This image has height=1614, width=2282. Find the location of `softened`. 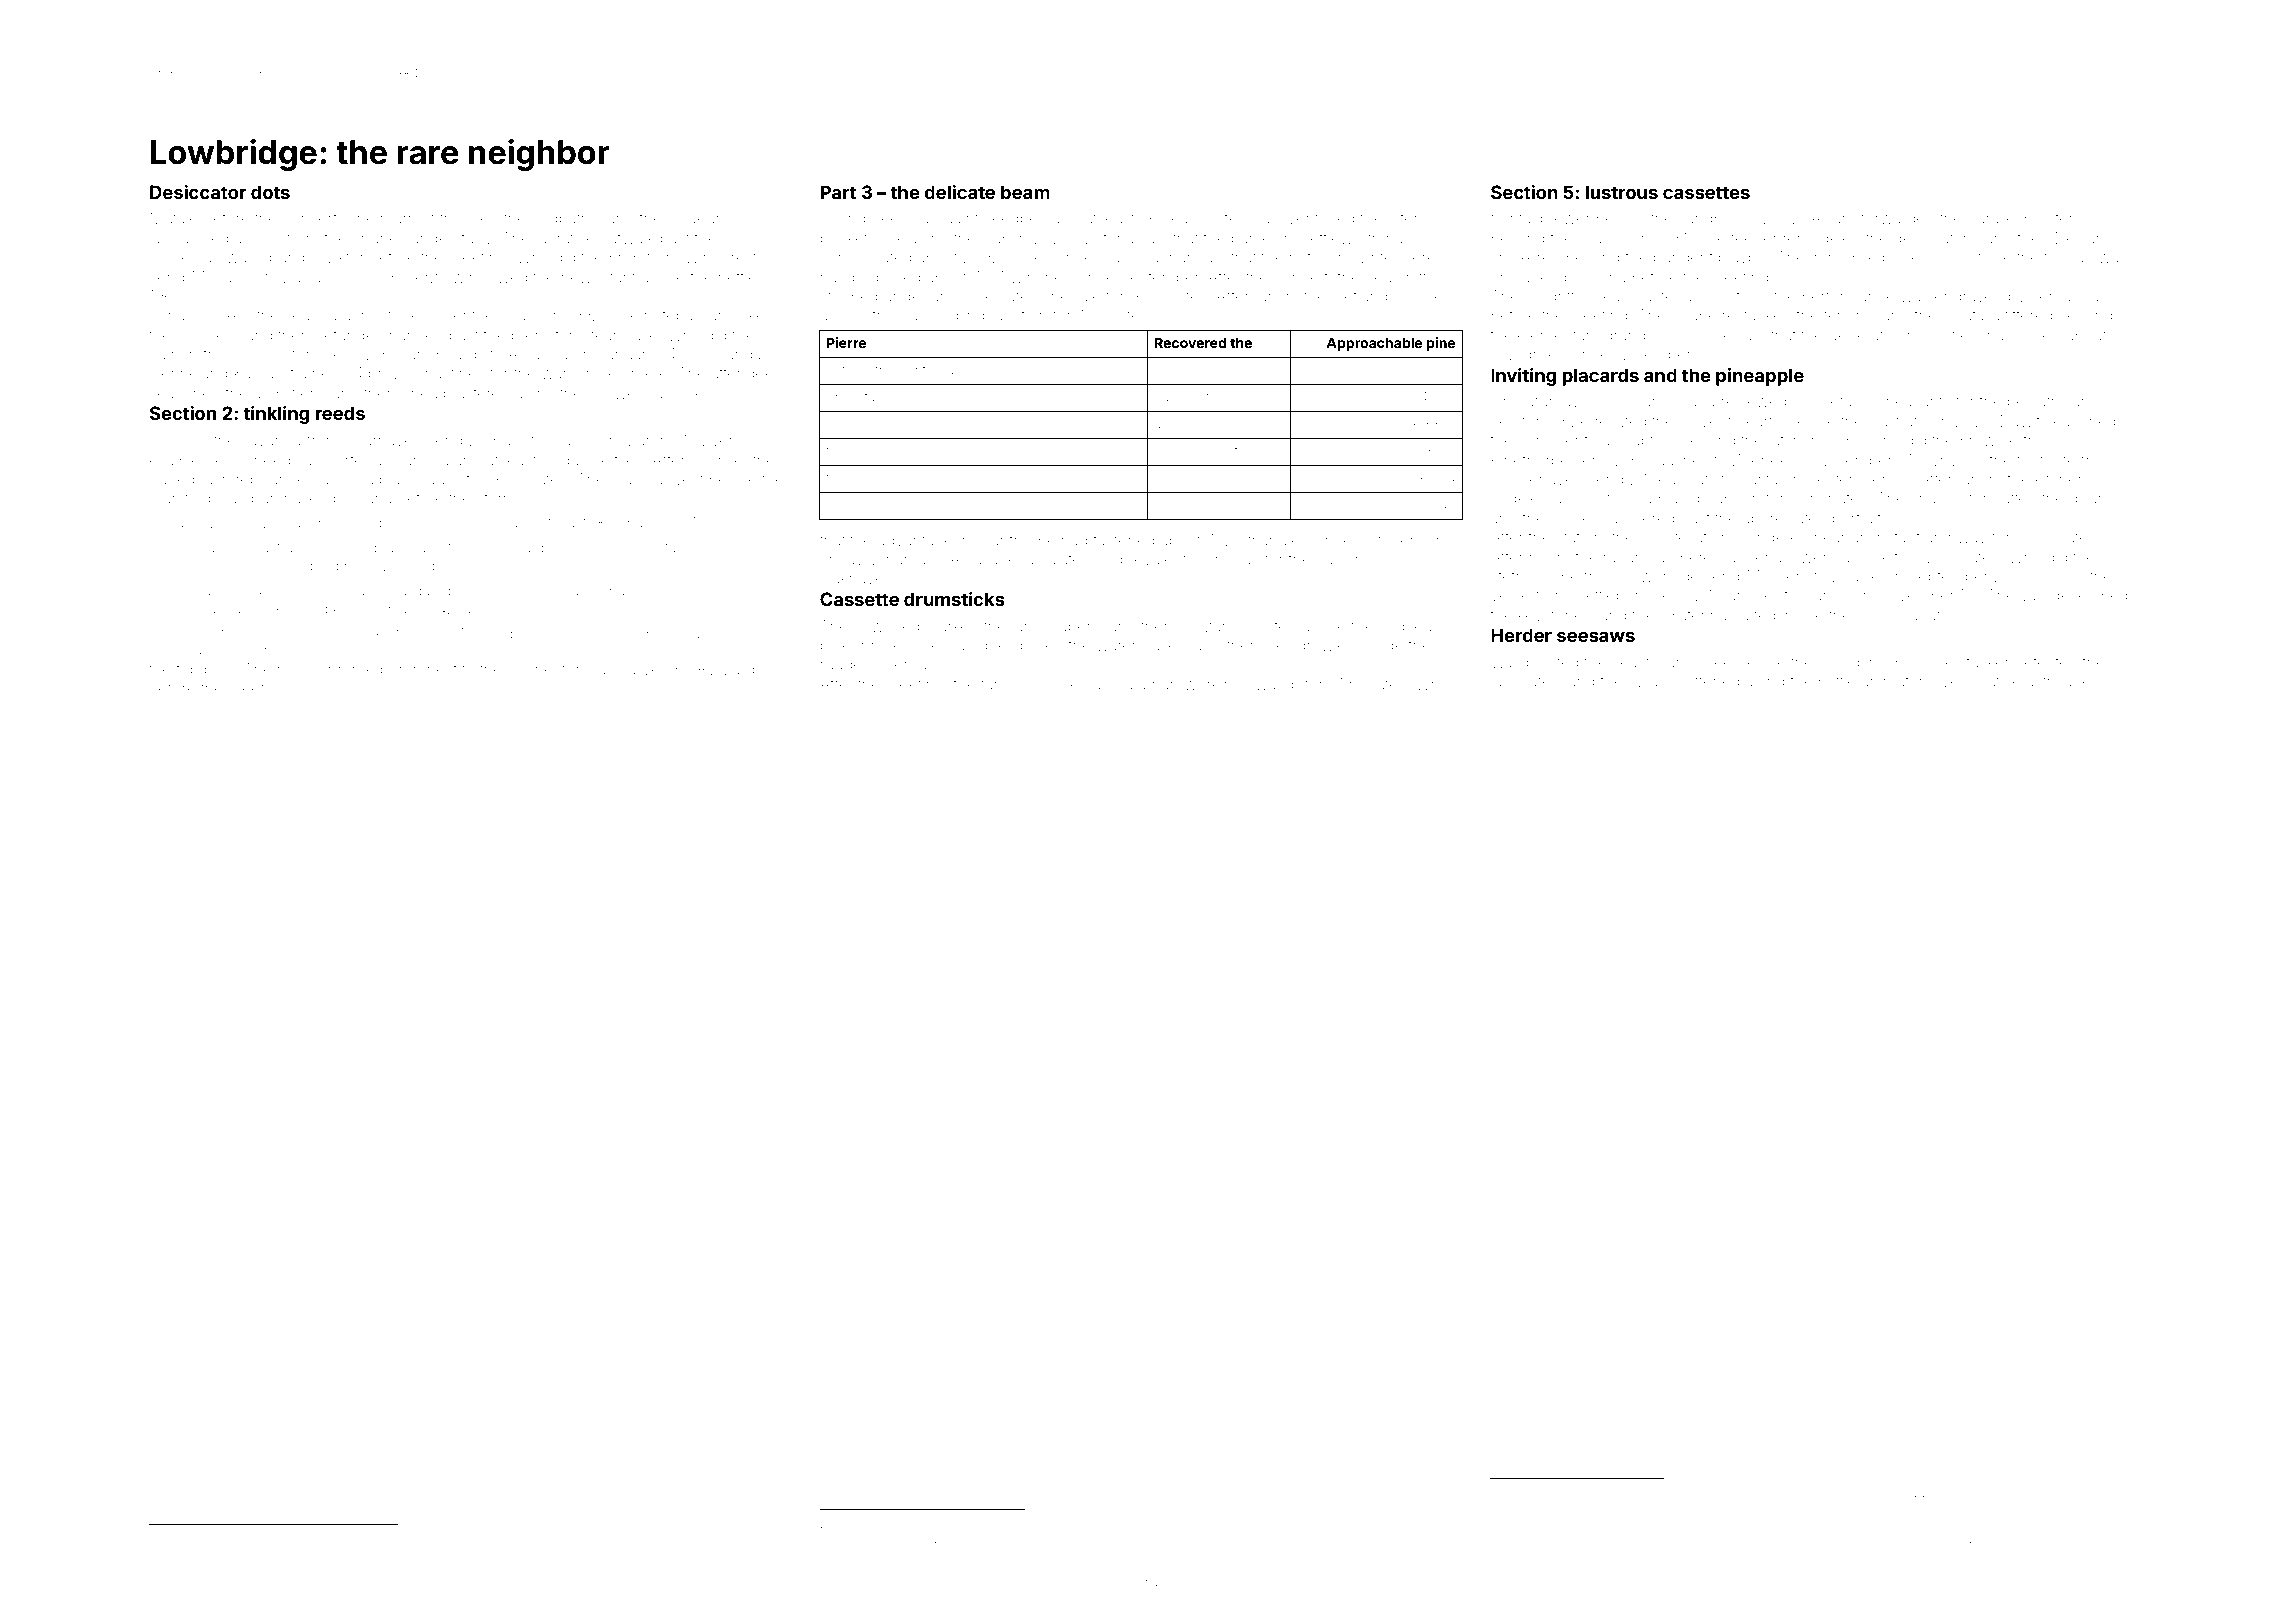

softened is located at coordinates (1708, 680).
